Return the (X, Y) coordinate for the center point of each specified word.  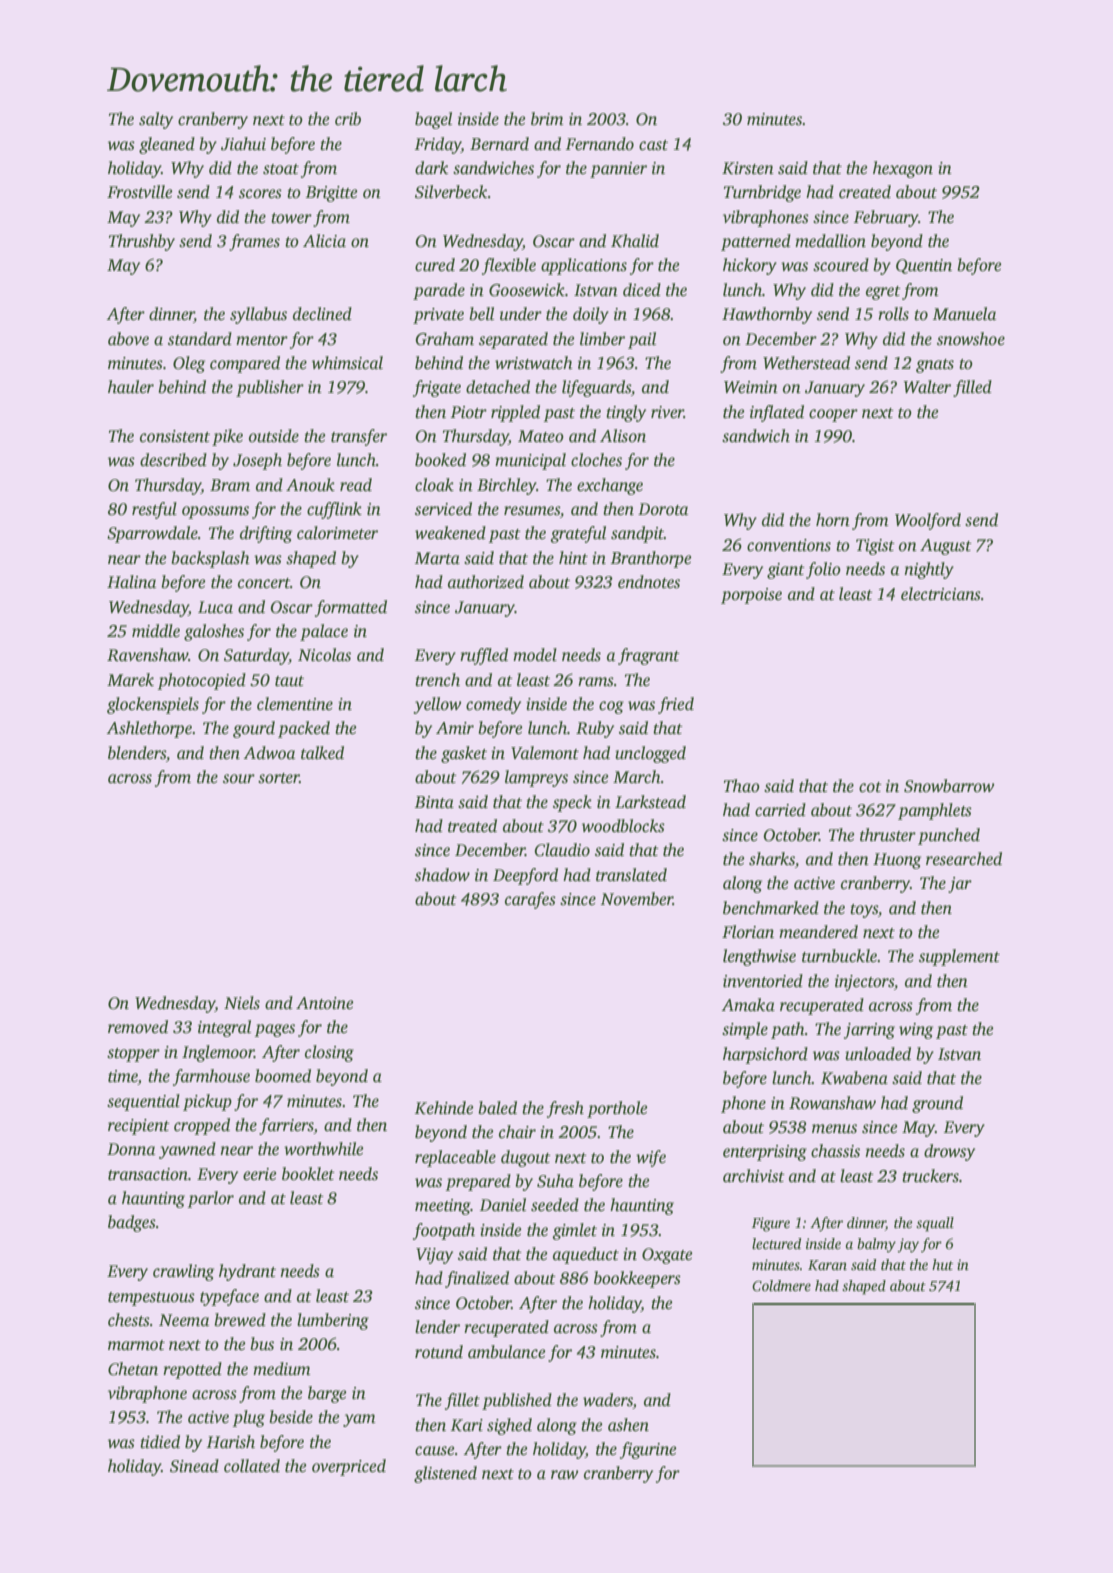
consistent (175, 436)
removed (138, 1027)
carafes (530, 900)
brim (547, 119)
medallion (830, 241)
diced (642, 290)
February (885, 218)
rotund (439, 1352)
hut (942, 1264)
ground (937, 1104)
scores (260, 194)
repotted (192, 1370)
